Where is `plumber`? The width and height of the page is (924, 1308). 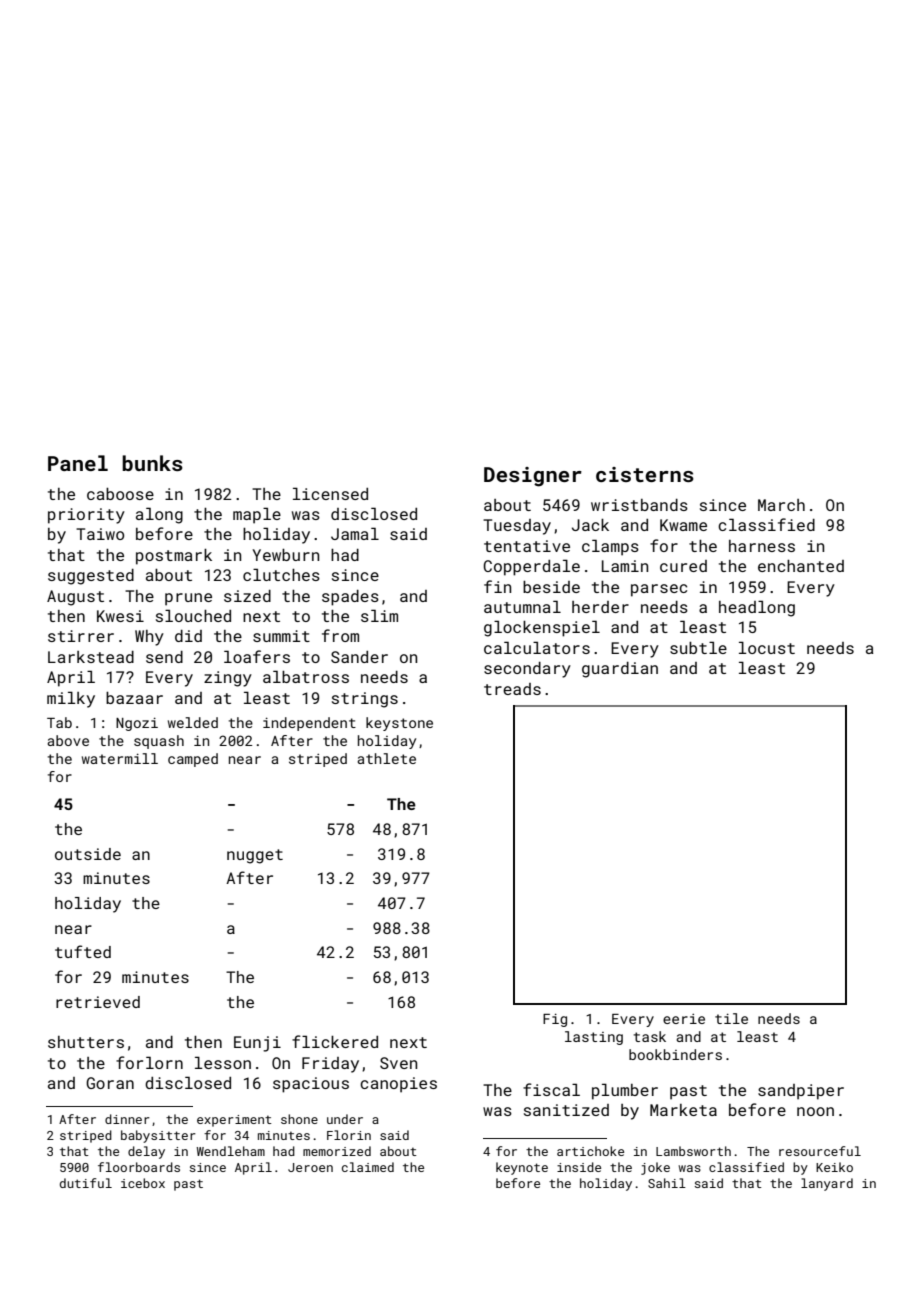 plumber is located at coordinates (625, 1091).
